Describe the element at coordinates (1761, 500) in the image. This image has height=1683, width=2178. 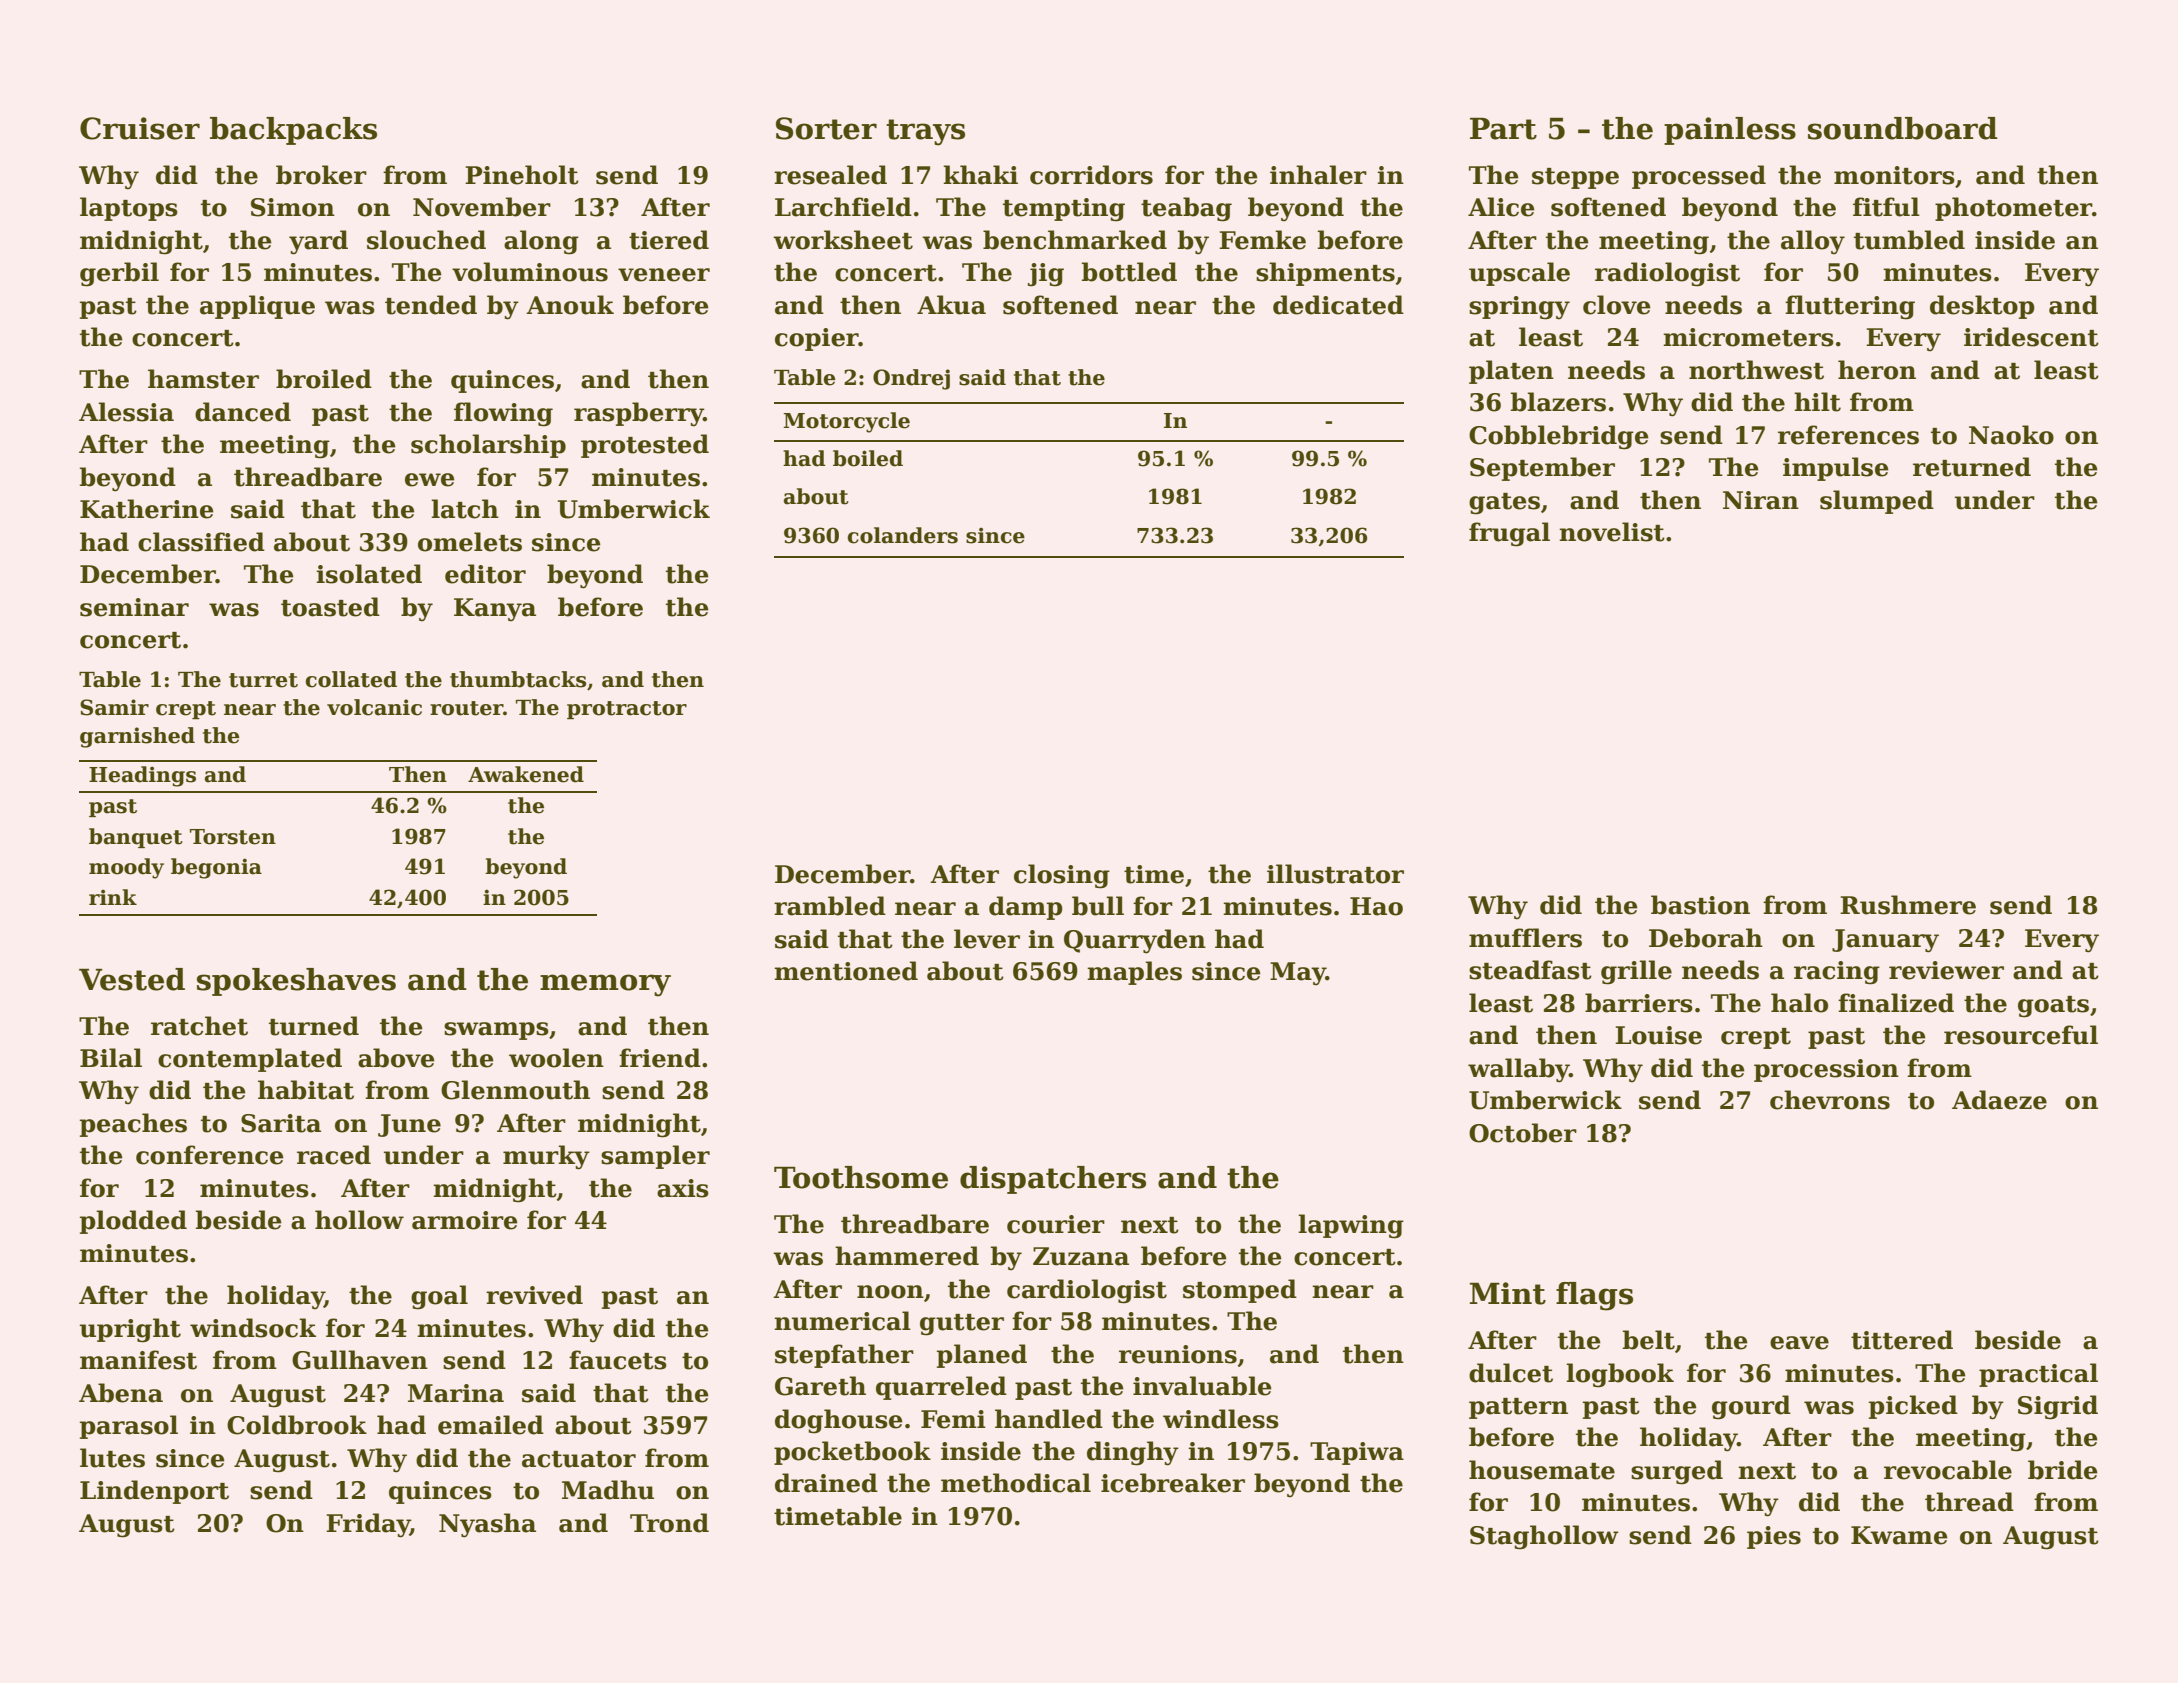
I see `Niran` at that location.
